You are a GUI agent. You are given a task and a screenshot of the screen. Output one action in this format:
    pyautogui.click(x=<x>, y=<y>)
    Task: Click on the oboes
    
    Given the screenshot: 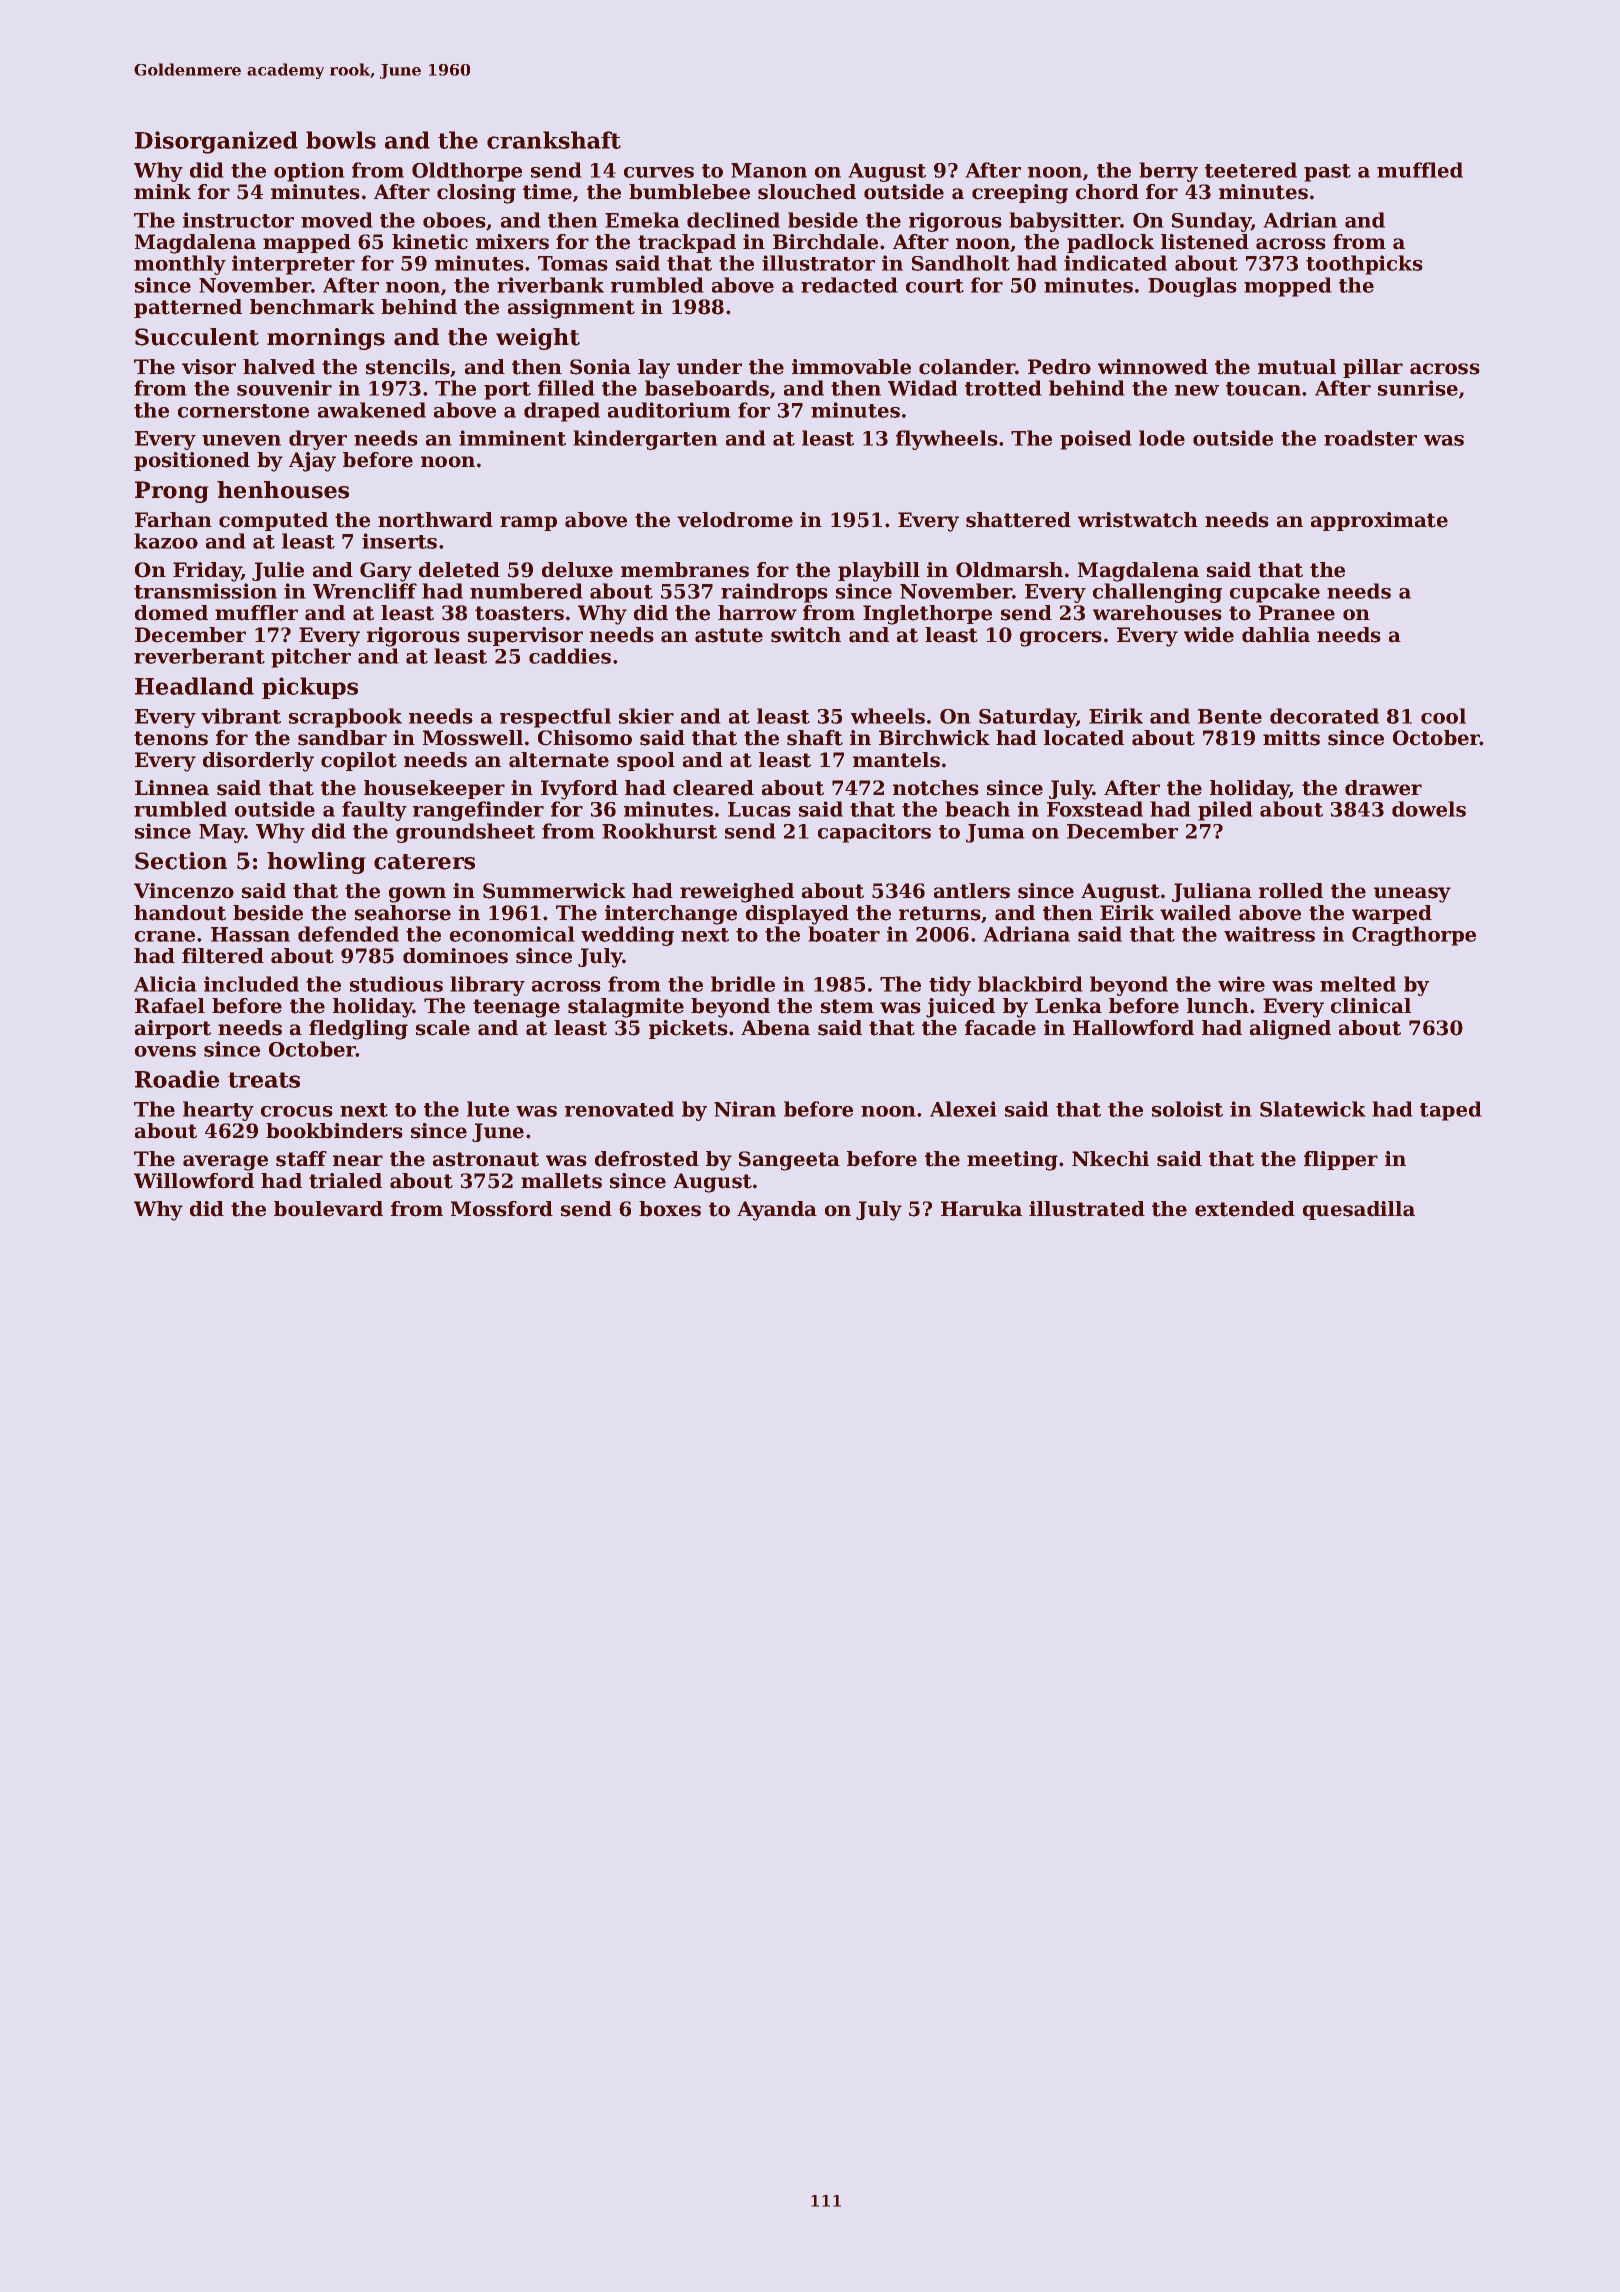 What is the action you would take?
    pyautogui.click(x=454, y=220)
